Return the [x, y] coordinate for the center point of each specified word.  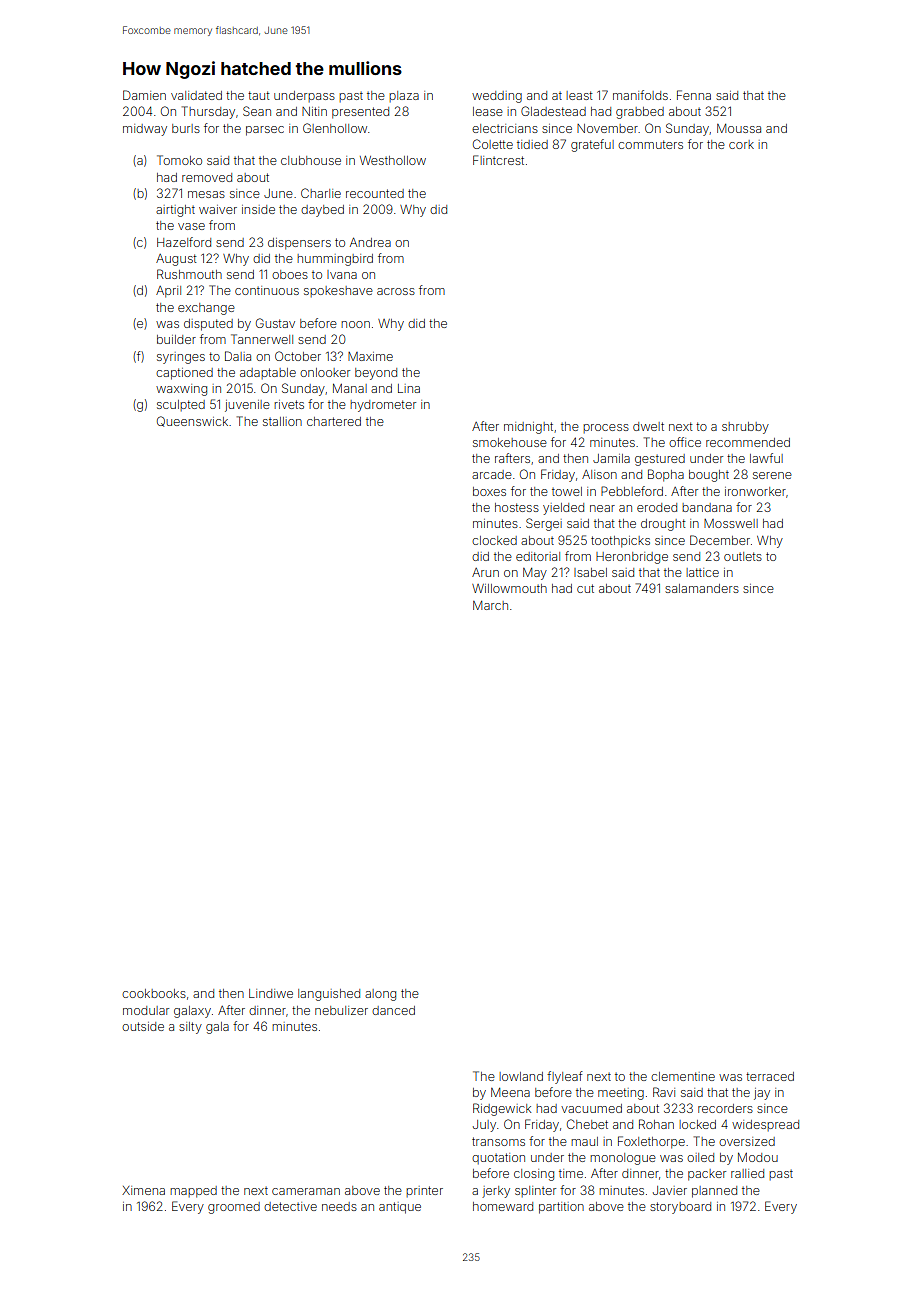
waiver [218, 209]
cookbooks [154, 993]
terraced [770, 1076]
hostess [517, 507]
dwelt [648, 426]
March [490, 605]
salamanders [702, 588]
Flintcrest [498, 160]
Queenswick [192, 421]
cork [741, 144]
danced [393, 1010]
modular [146, 1010]
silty [190, 1028]
